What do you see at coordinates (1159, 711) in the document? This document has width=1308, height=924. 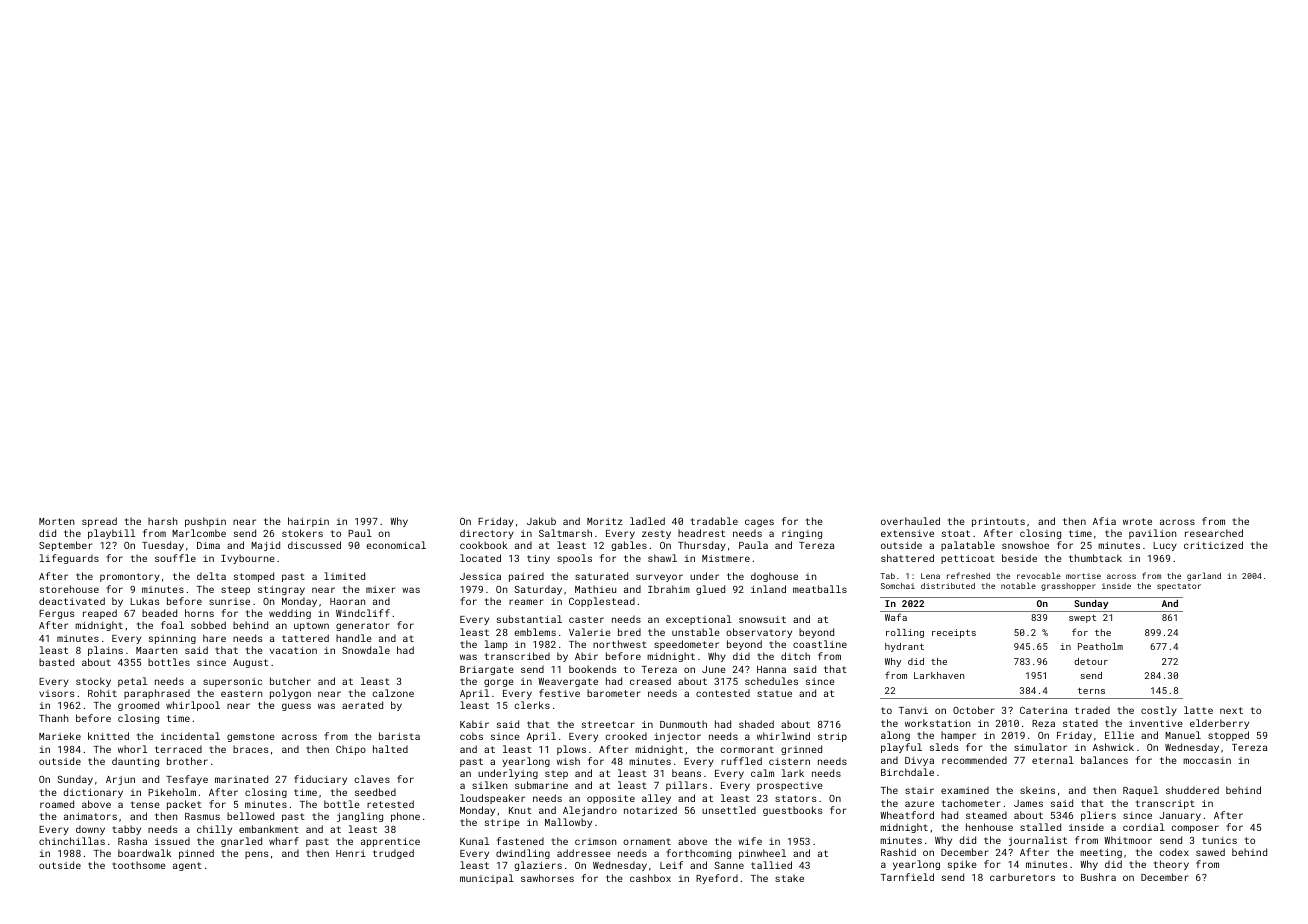 I see `costly` at bounding box center [1159, 711].
